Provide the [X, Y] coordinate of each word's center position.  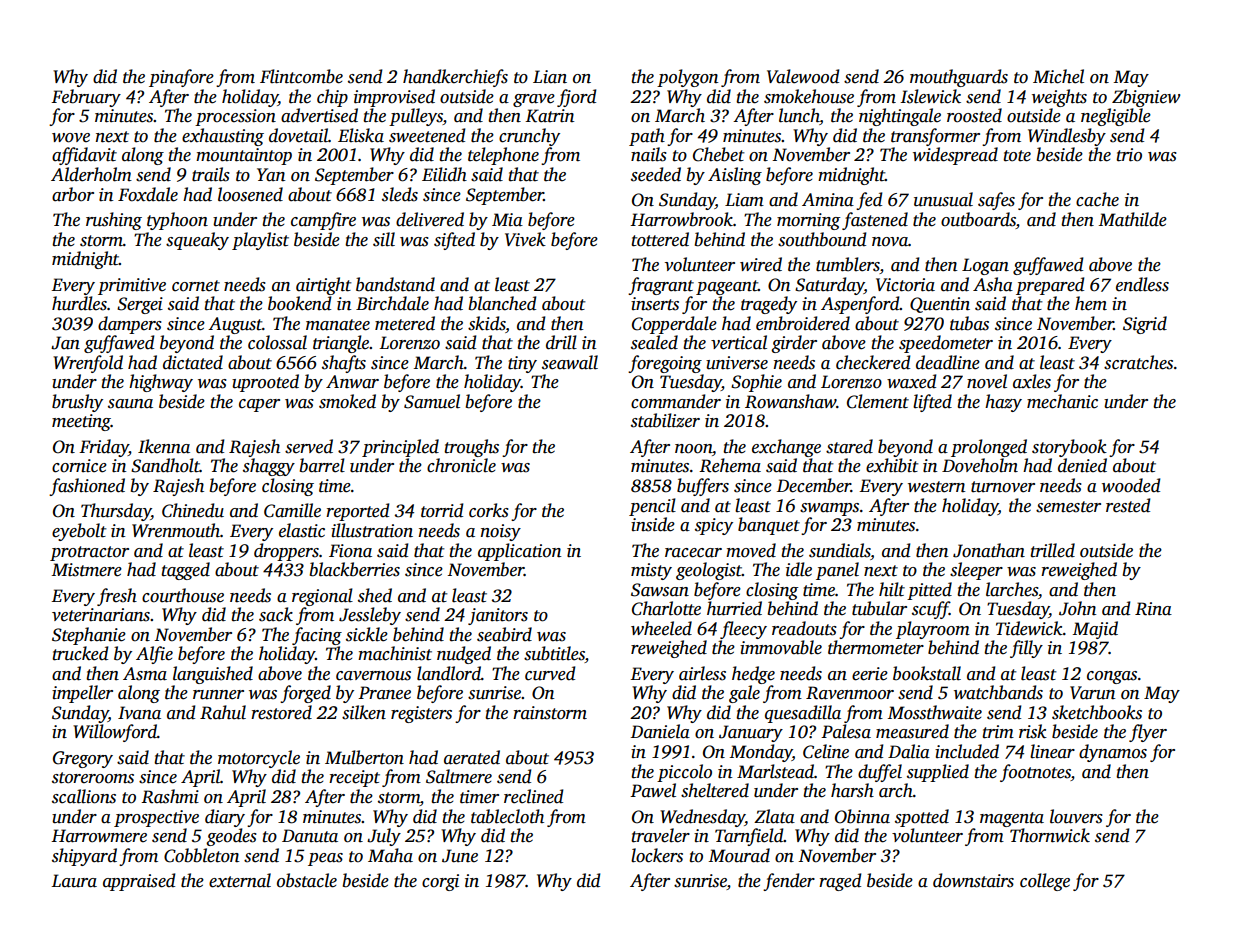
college [1045, 882]
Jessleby [370, 616]
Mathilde [1133, 219]
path [647, 137]
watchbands [998, 692]
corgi [440, 882]
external [240, 880]
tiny [522, 364]
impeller [82, 694]
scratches [1138, 362]
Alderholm [91, 174]
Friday [104, 448]
